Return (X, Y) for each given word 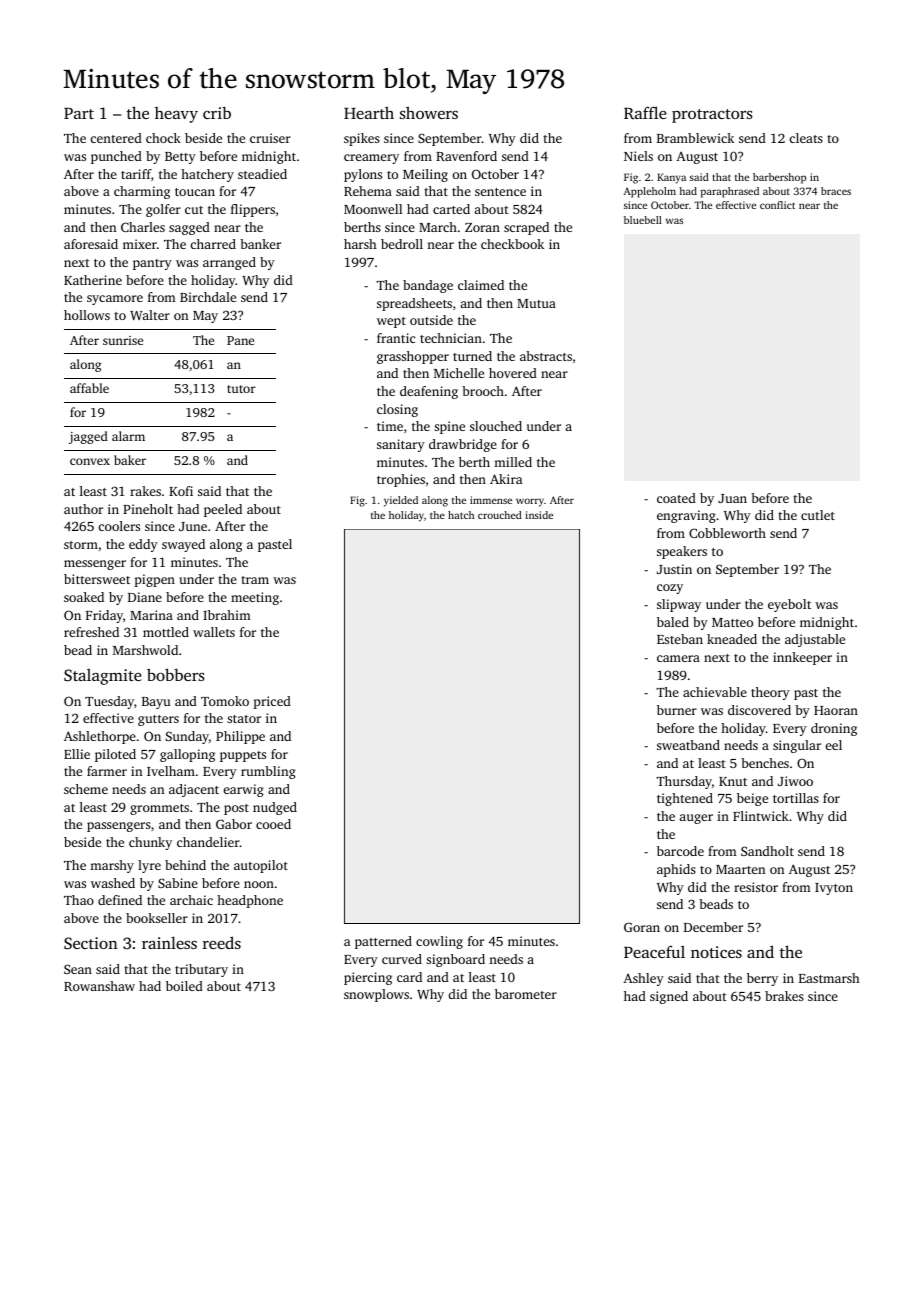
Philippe (240, 737)
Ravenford (466, 156)
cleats (806, 138)
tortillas (796, 798)
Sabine (178, 883)
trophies (401, 480)
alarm (128, 436)
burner (677, 710)
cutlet (818, 515)
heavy (176, 115)
